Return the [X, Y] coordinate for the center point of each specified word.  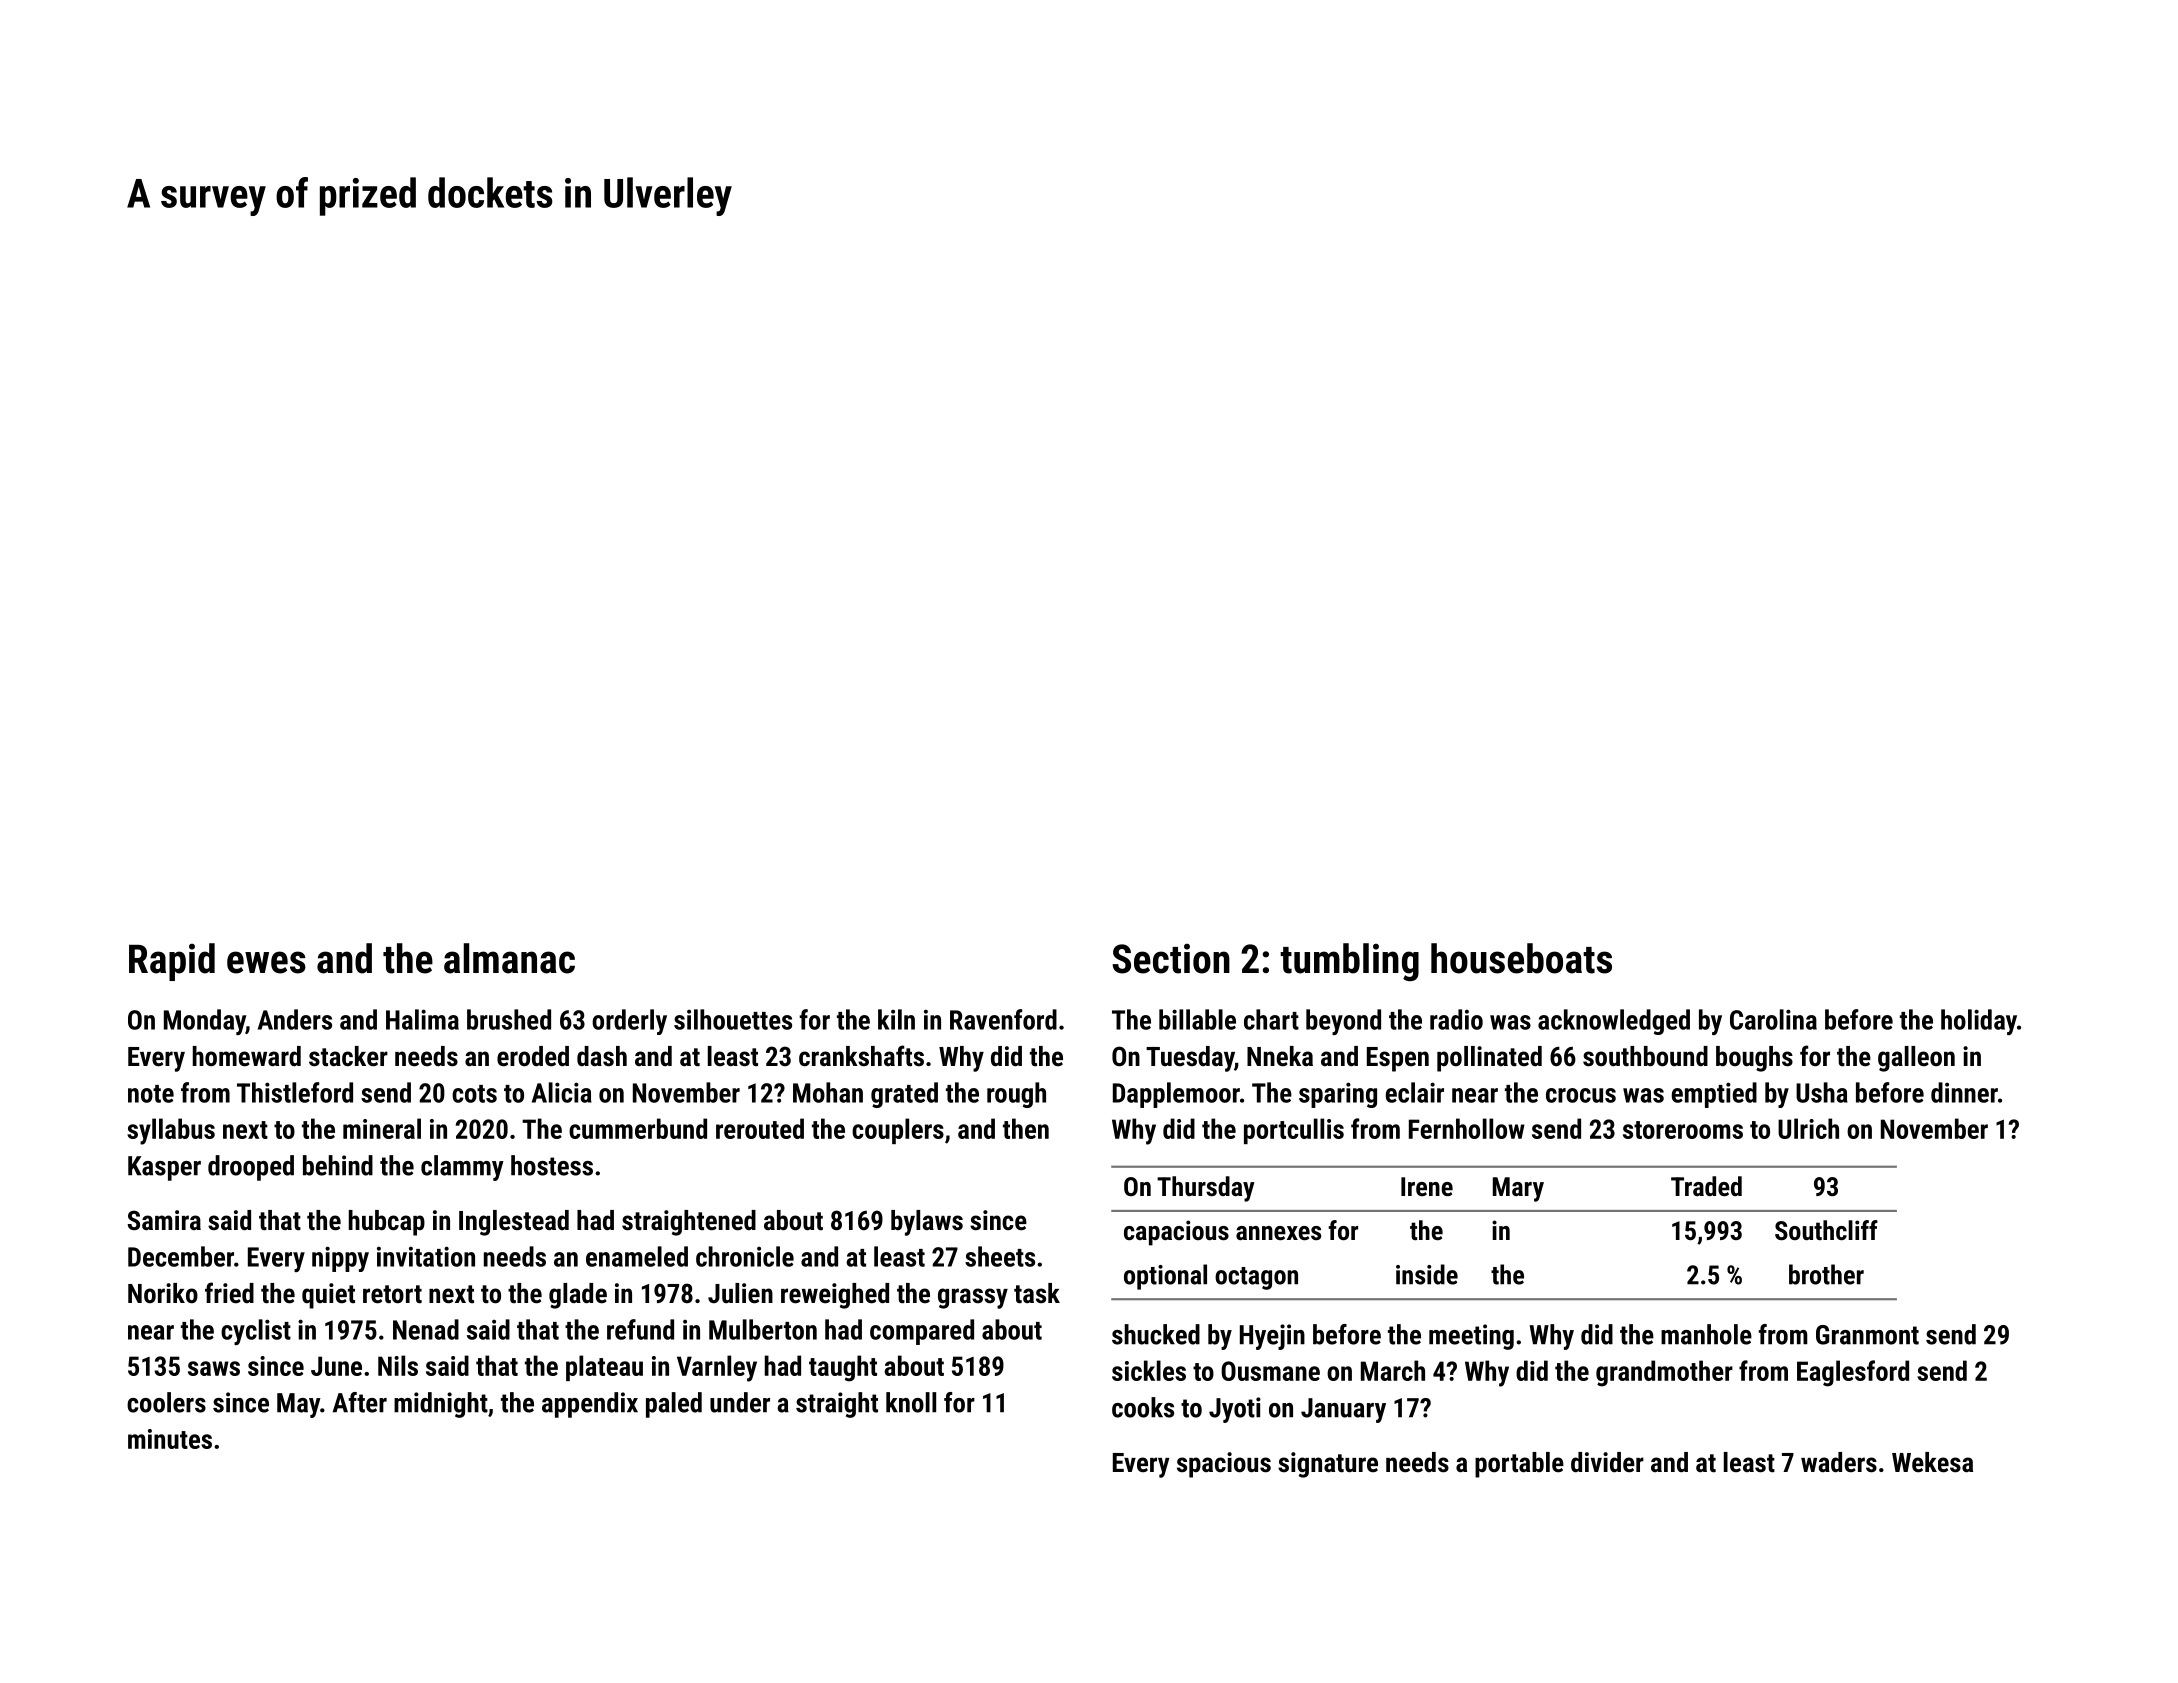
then [1026, 1128]
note [151, 1094]
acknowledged [1614, 1022]
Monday [205, 1022]
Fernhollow [1467, 1128]
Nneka [1280, 1056]
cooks [1143, 1407]
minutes [170, 1439]
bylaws [927, 1223]
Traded [1706, 1186]
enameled [637, 1256]
